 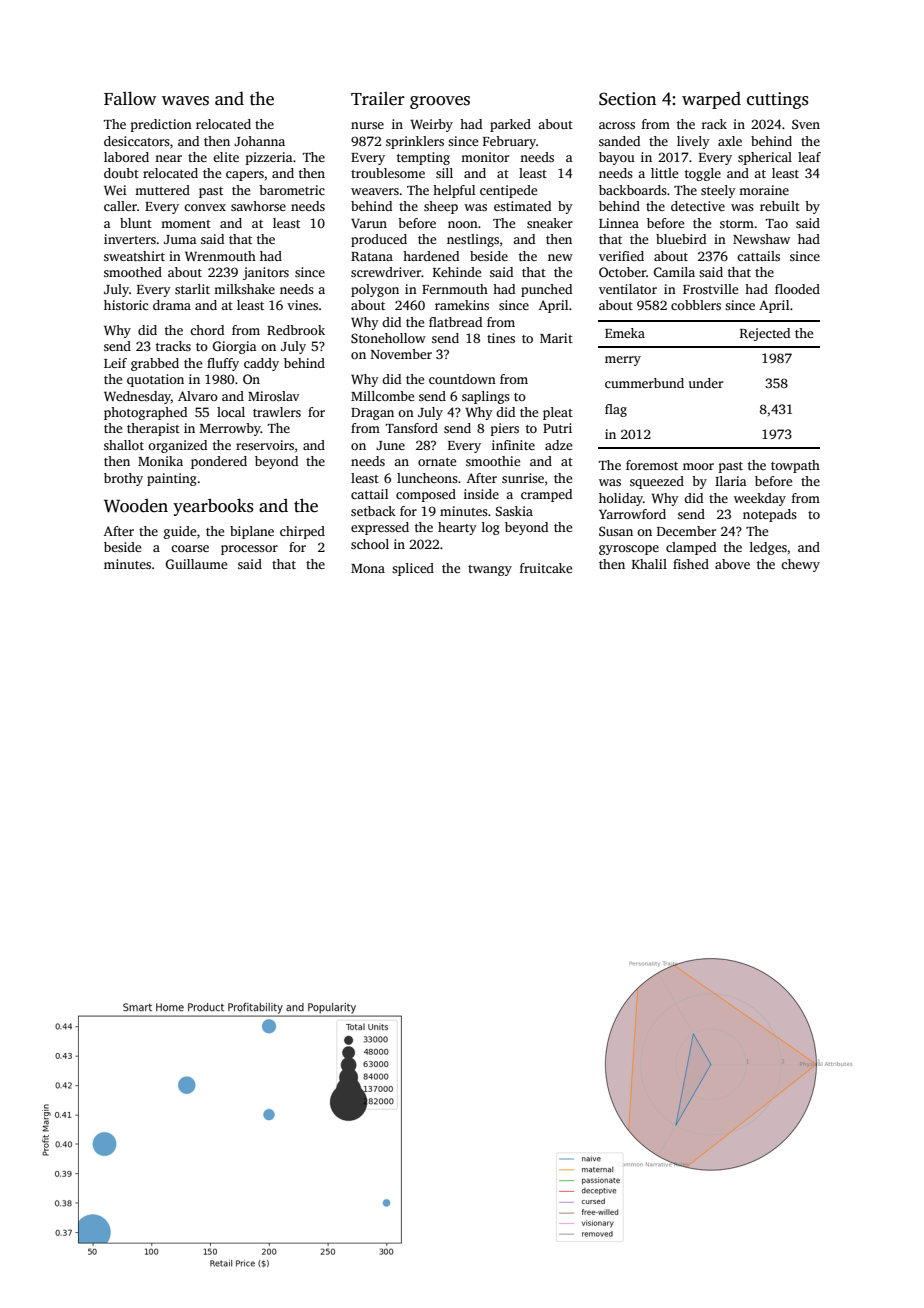 What do you see at coordinates (761, 239) in the image?
I see `Newshaw` at bounding box center [761, 239].
